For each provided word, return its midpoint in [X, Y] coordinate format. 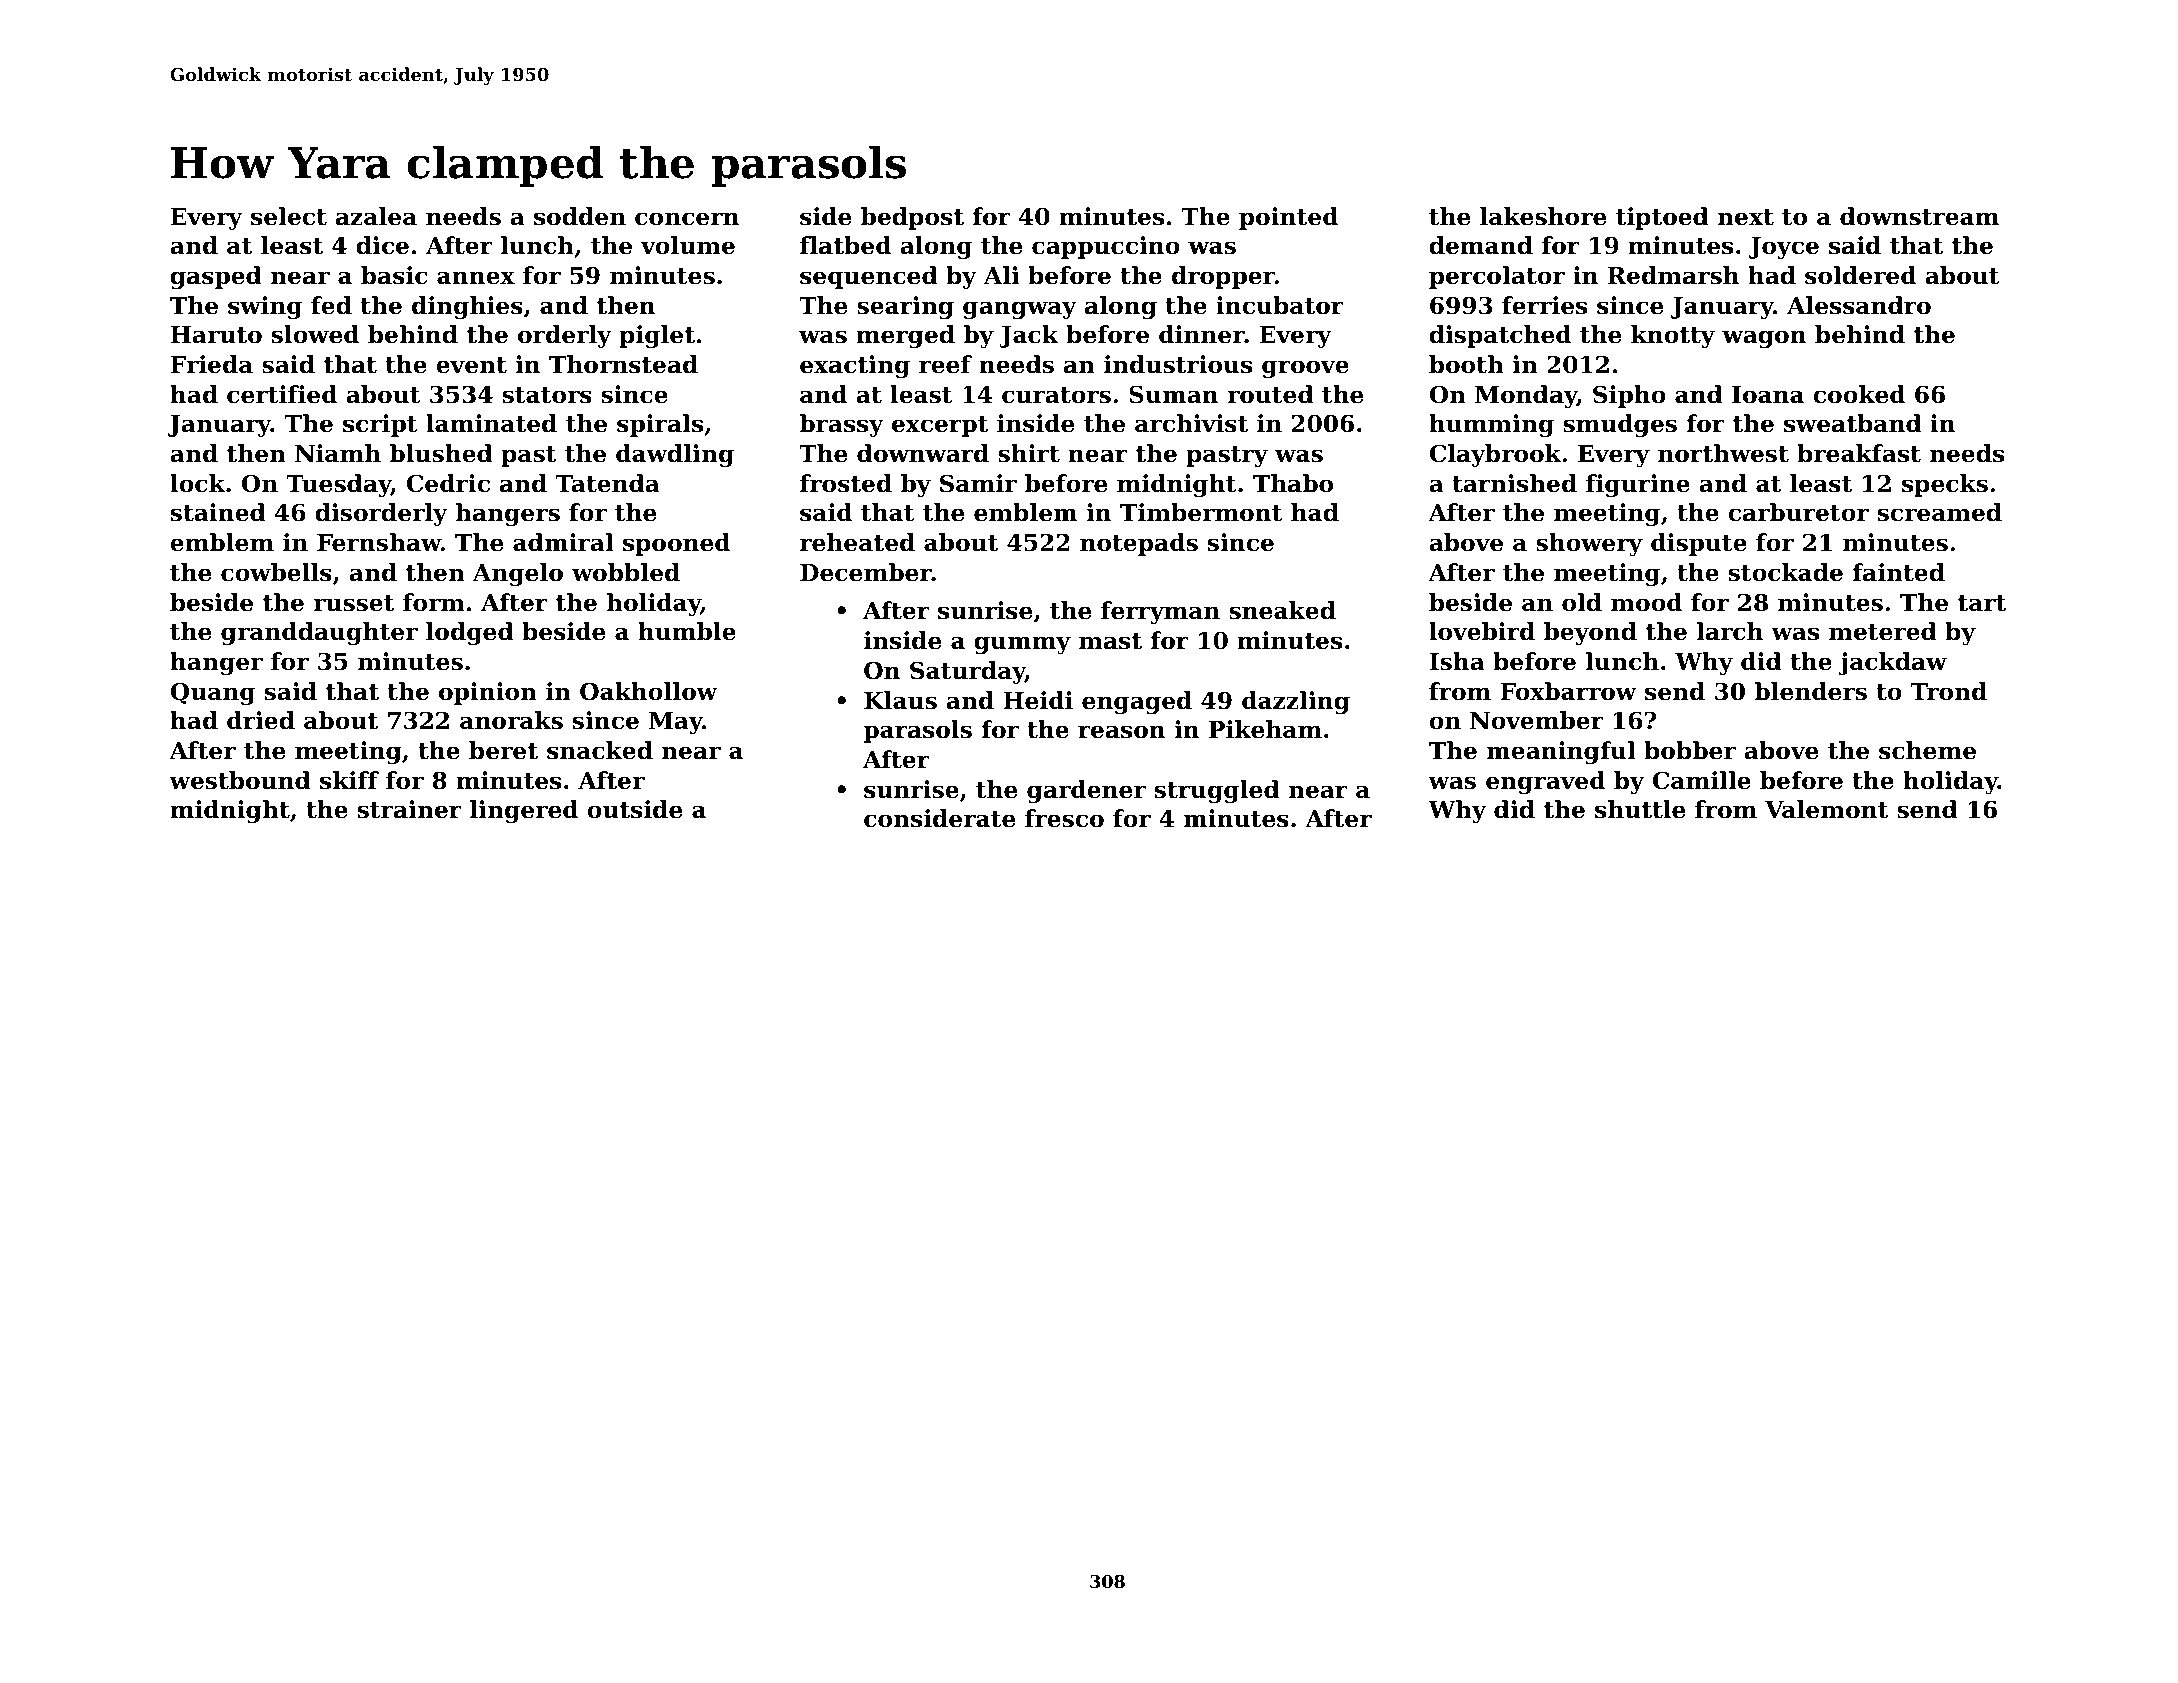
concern [687, 219]
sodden [580, 216]
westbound [240, 780]
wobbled [626, 572]
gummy [1022, 645]
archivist [1191, 423]
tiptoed [1662, 218]
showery [1589, 544]
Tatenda [608, 483]
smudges [1620, 425]
